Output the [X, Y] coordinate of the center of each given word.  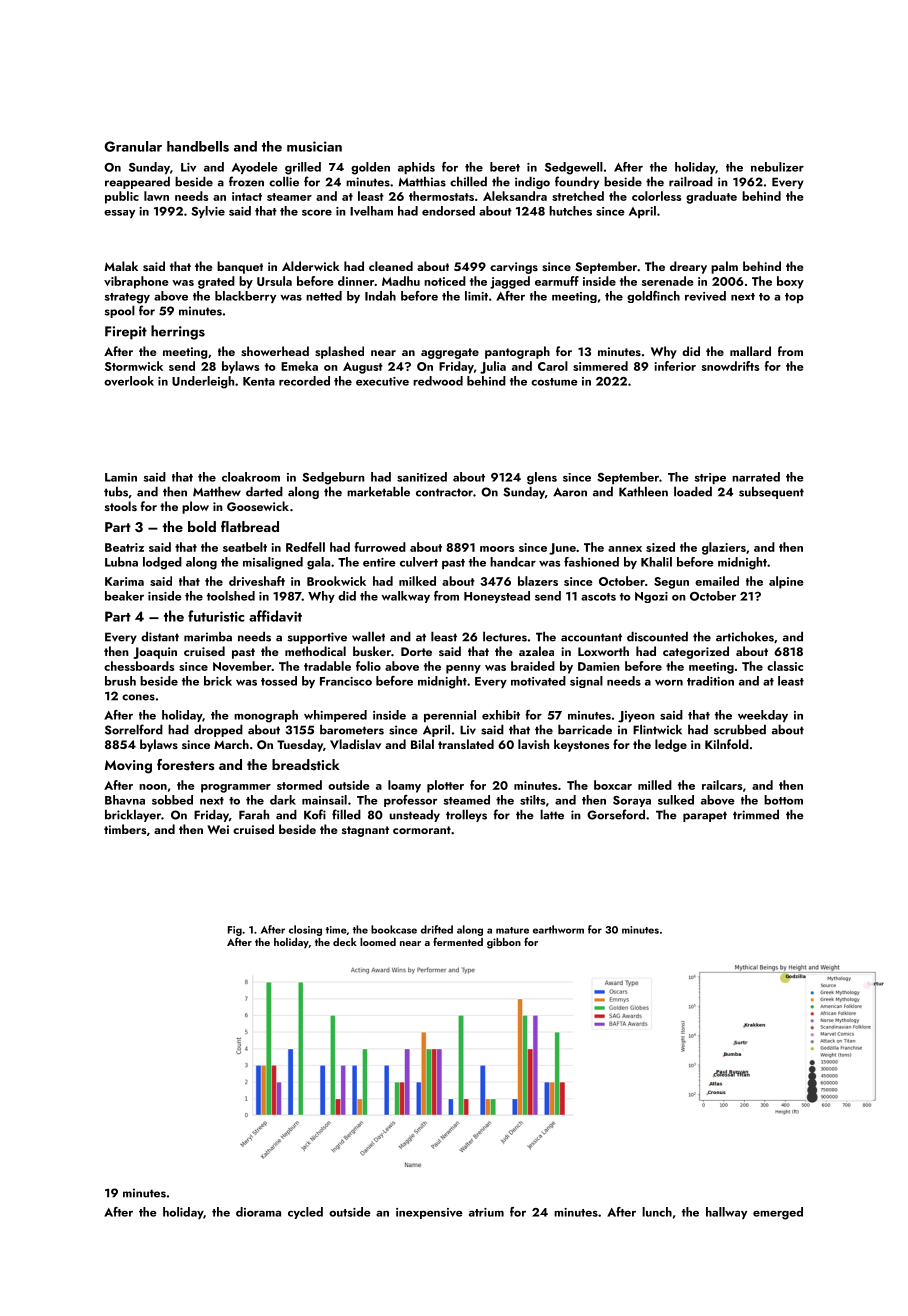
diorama [258, 1212]
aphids [416, 168]
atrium [486, 1212]
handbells [198, 146]
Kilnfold [727, 744]
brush [120, 681]
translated [466, 744]
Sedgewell [574, 168]
